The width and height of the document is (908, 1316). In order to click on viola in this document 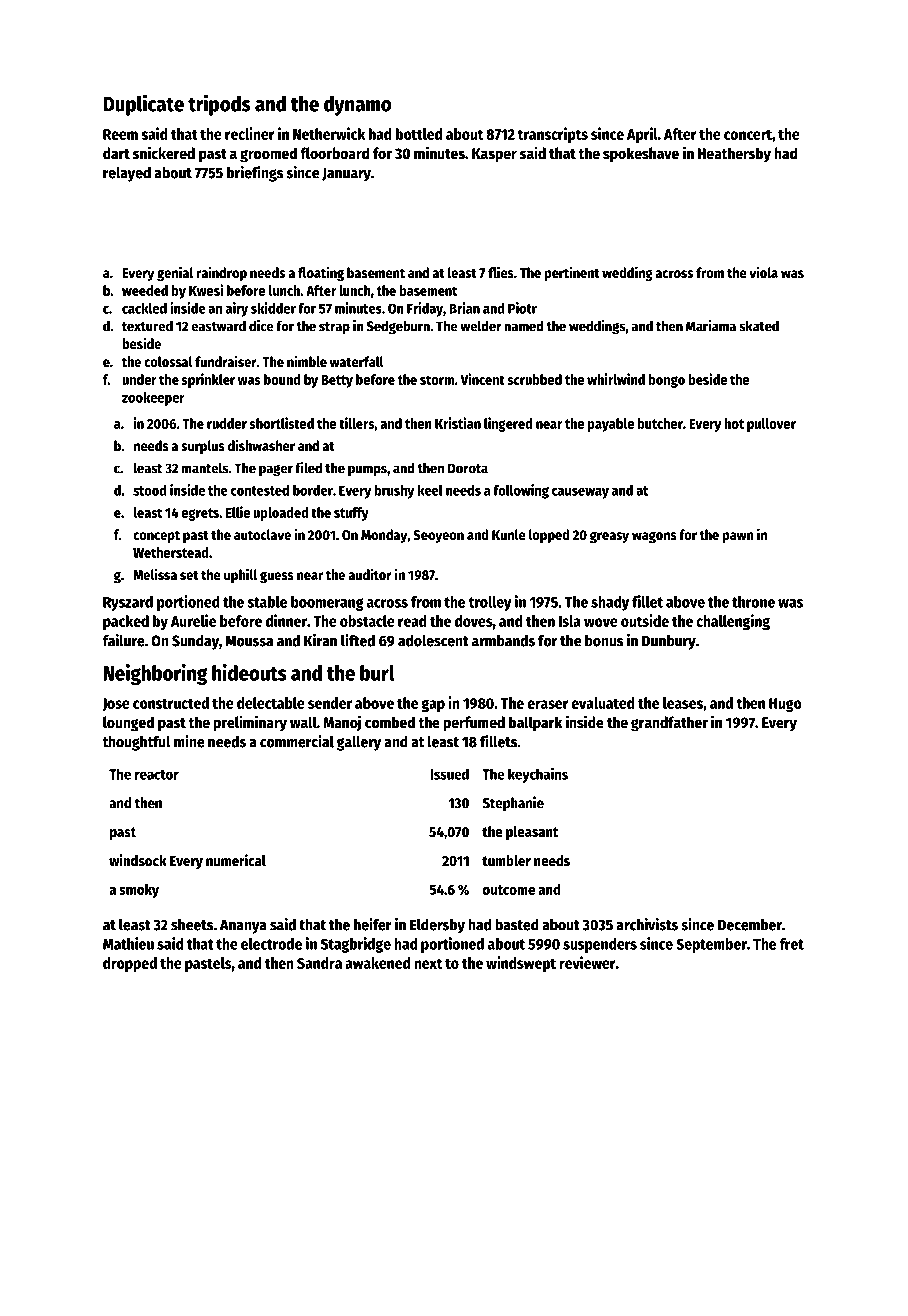, I will do `click(763, 272)`.
